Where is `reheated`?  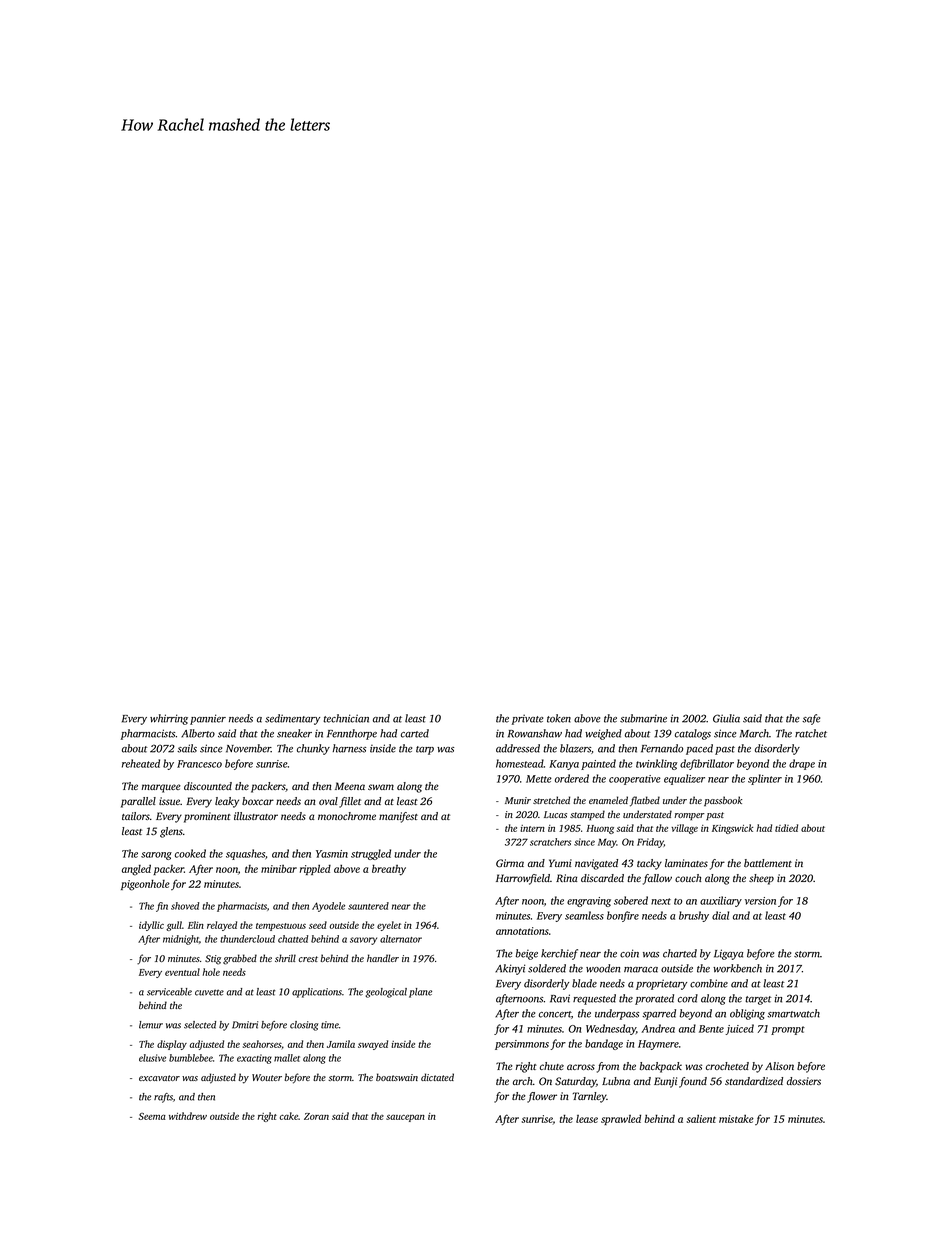
reheated is located at coordinates (141, 763).
